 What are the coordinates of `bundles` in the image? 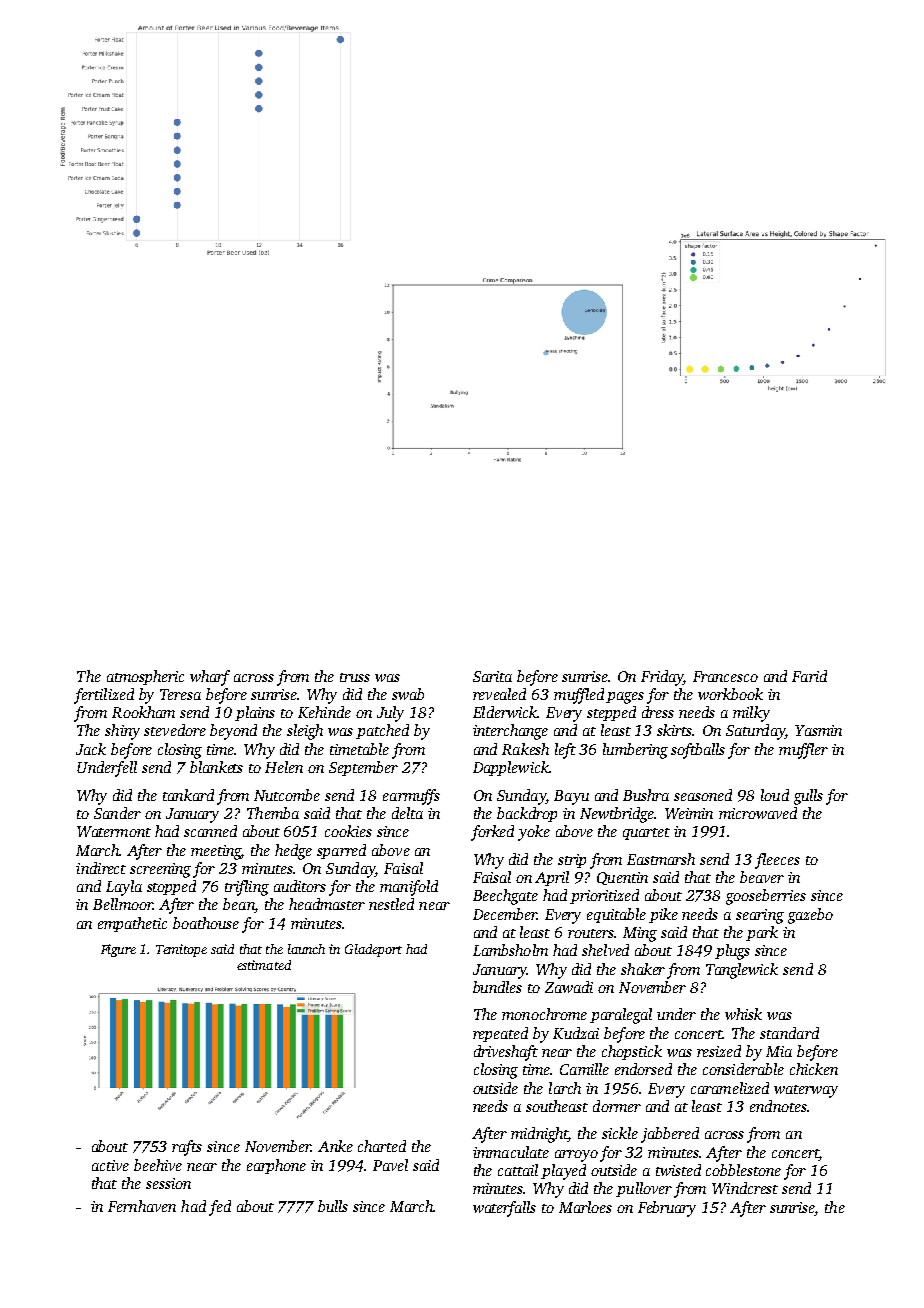 It's located at (497, 987).
